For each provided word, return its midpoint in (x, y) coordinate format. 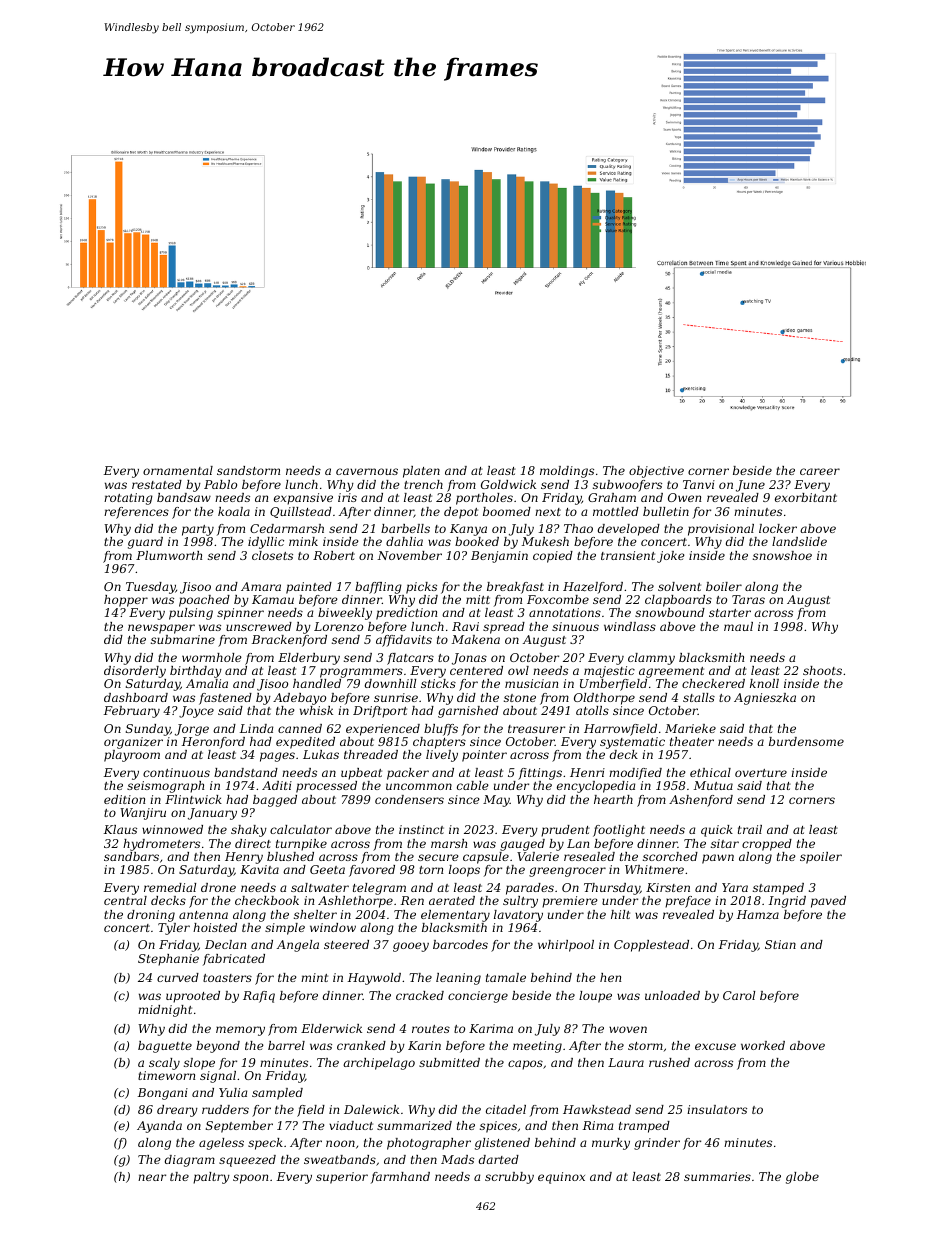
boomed (507, 511)
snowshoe (782, 555)
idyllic (266, 543)
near (152, 1177)
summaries (717, 1176)
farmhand (400, 1178)
